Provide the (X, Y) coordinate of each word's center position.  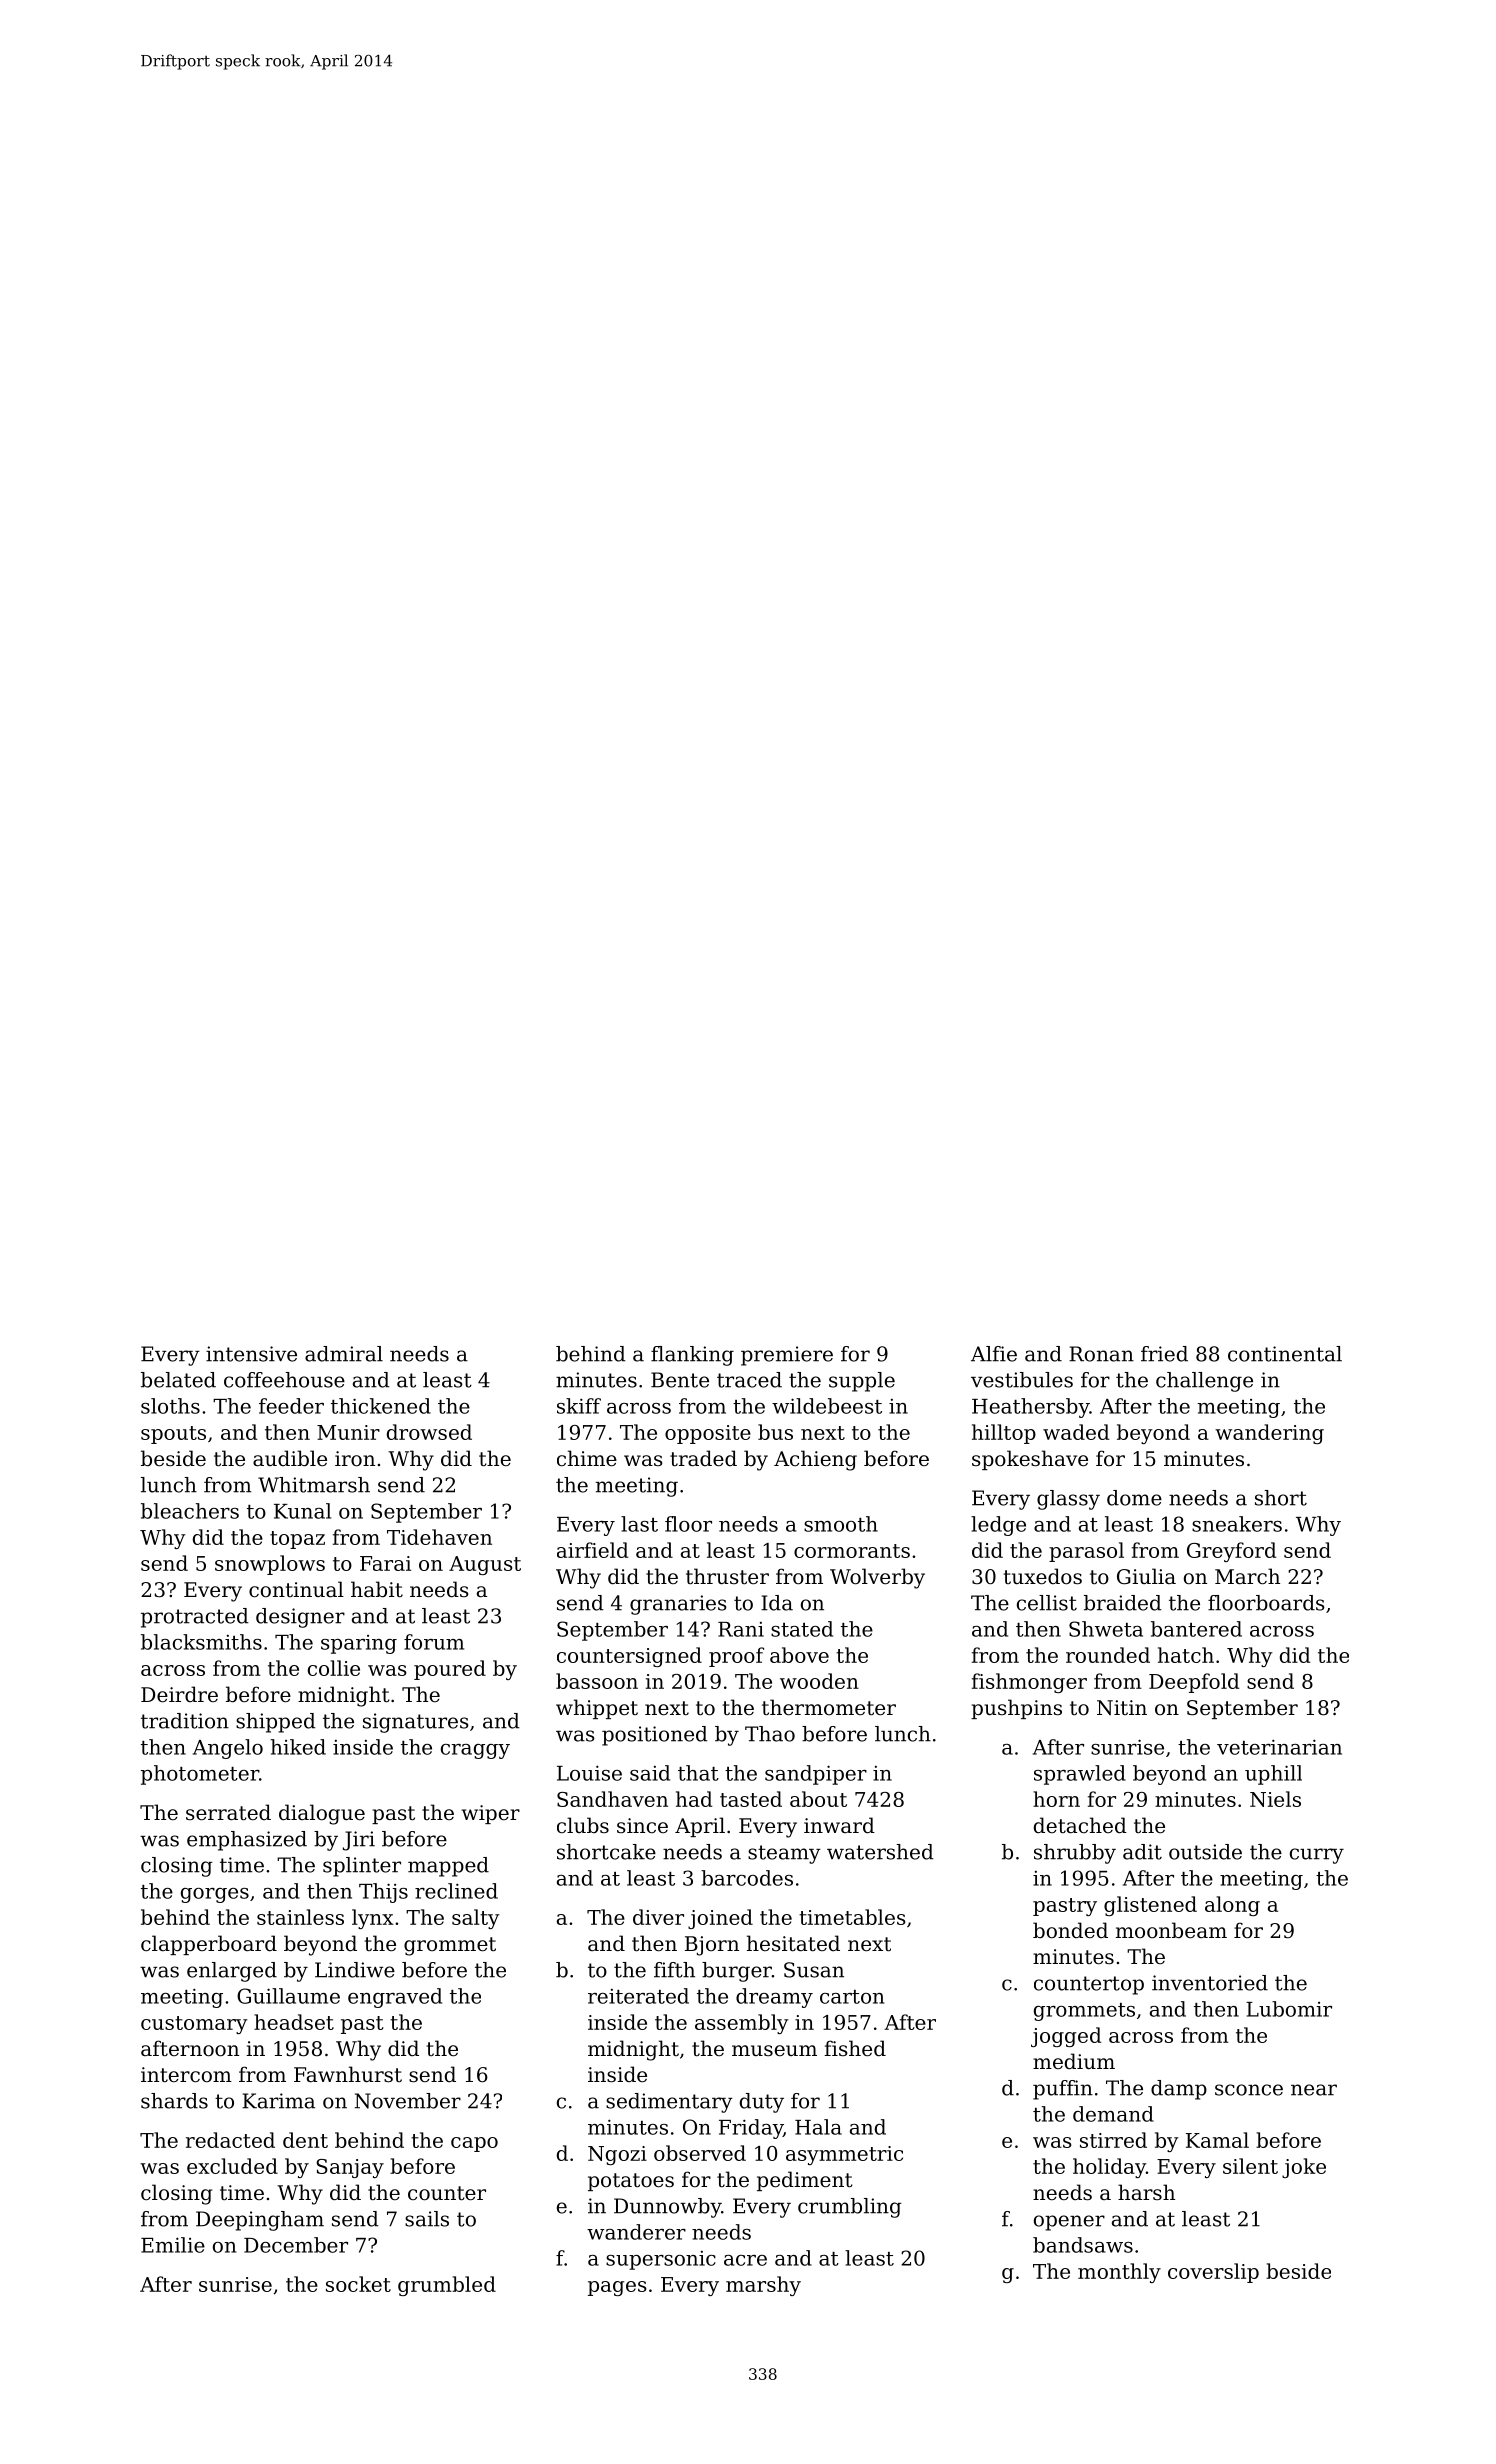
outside (1205, 1852)
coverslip (1213, 2273)
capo (474, 2144)
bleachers (190, 1511)
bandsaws (1083, 2245)
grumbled (447, 2286)
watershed (880, 1852)
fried (1164, 1354)
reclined (456, 1891)
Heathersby (1030, 1408)
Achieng (815, 1460)
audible (290, 1458)
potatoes (631, 2182)
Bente (680, 1380)
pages (617, 2288)
